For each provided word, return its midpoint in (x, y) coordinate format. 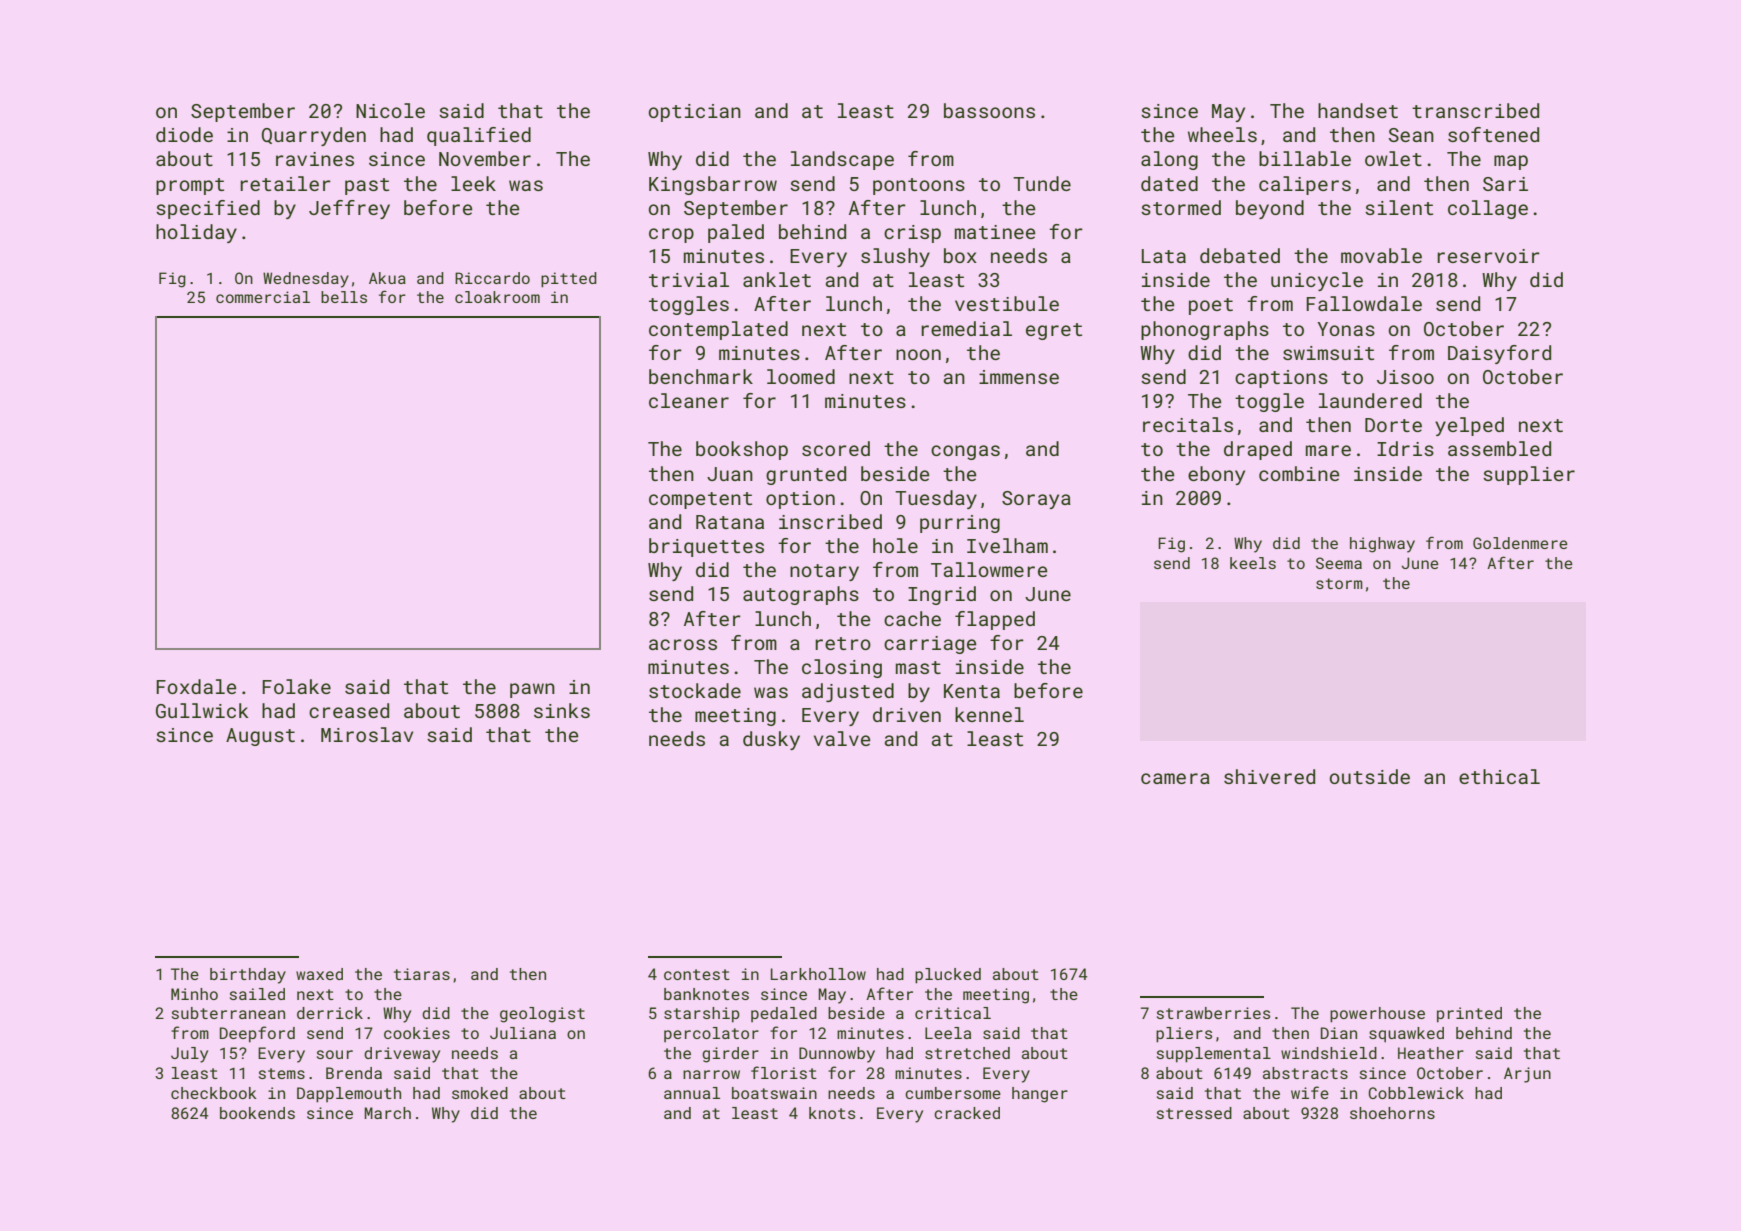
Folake (296, 686)
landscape (842, 160)
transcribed (1475, 110)
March (387, 1113)
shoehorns (1392, 1113)
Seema (1339, 563)
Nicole (390, 110)
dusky (771, 740)
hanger (1040, 1095)
